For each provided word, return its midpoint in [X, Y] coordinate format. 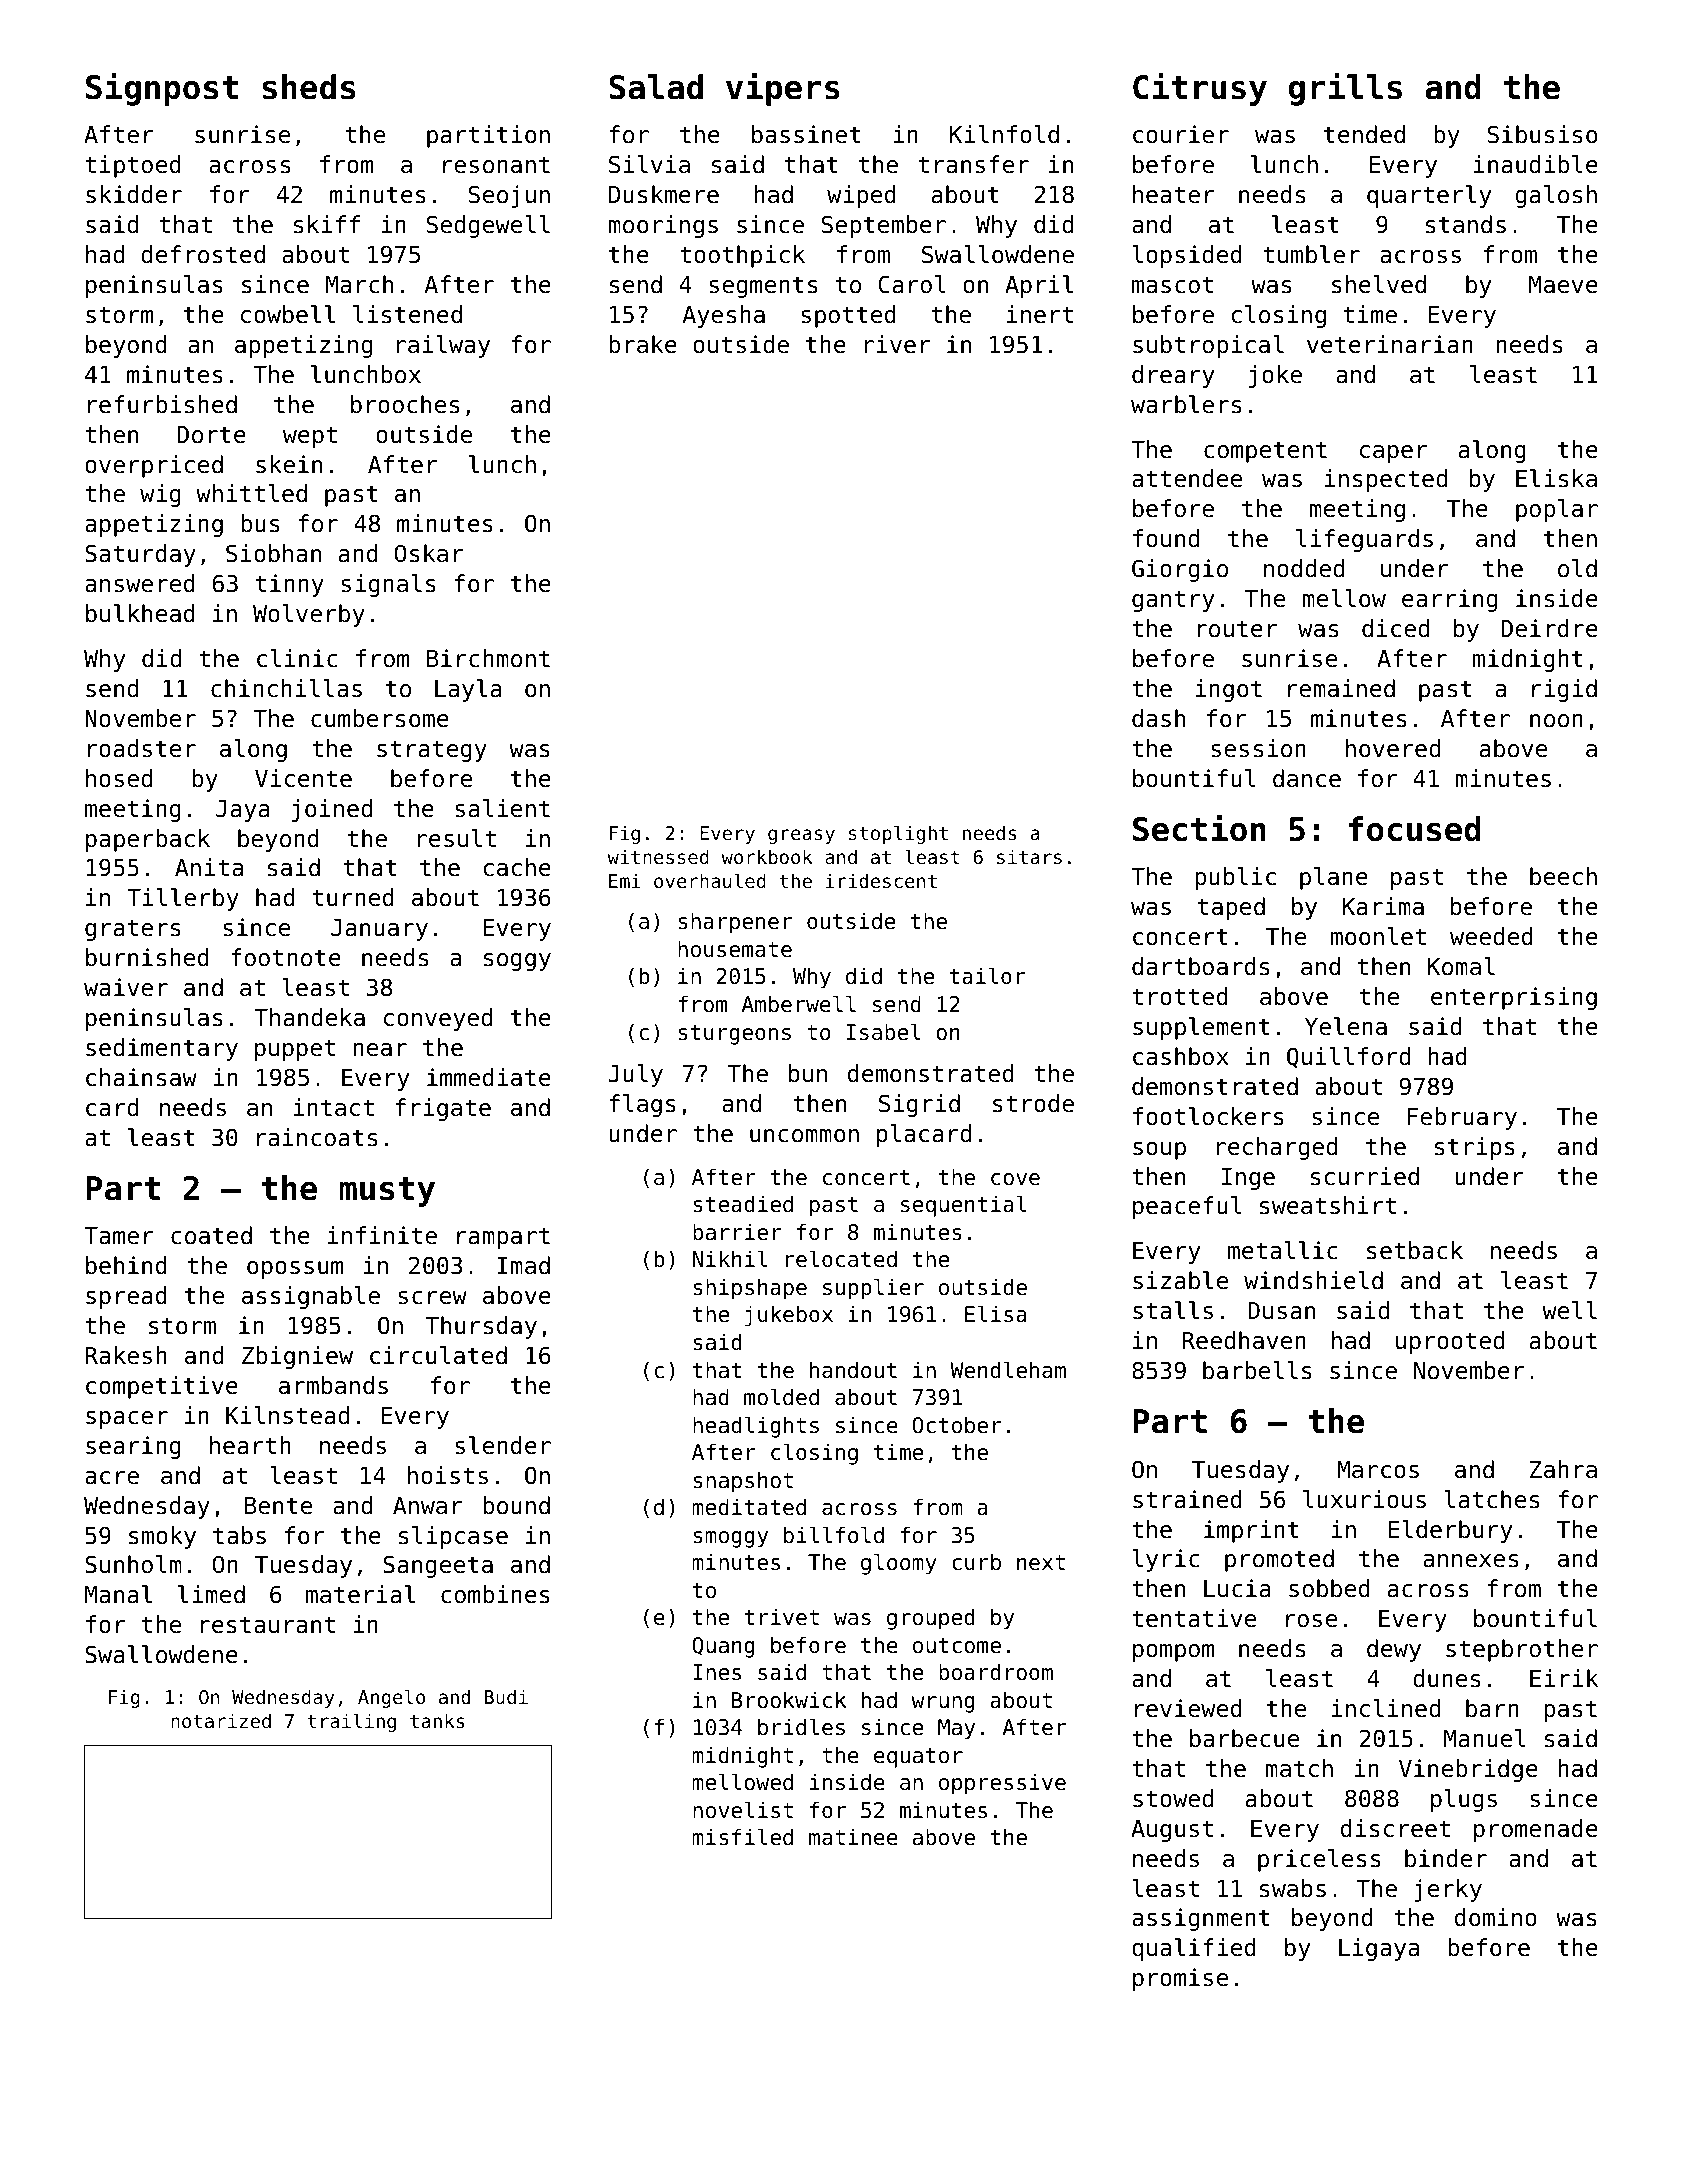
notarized [221, 1720]
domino [1496, 1917]
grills [1345, 89]
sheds [309, 87]
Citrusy [1200, 89]
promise [1180, 1979]
